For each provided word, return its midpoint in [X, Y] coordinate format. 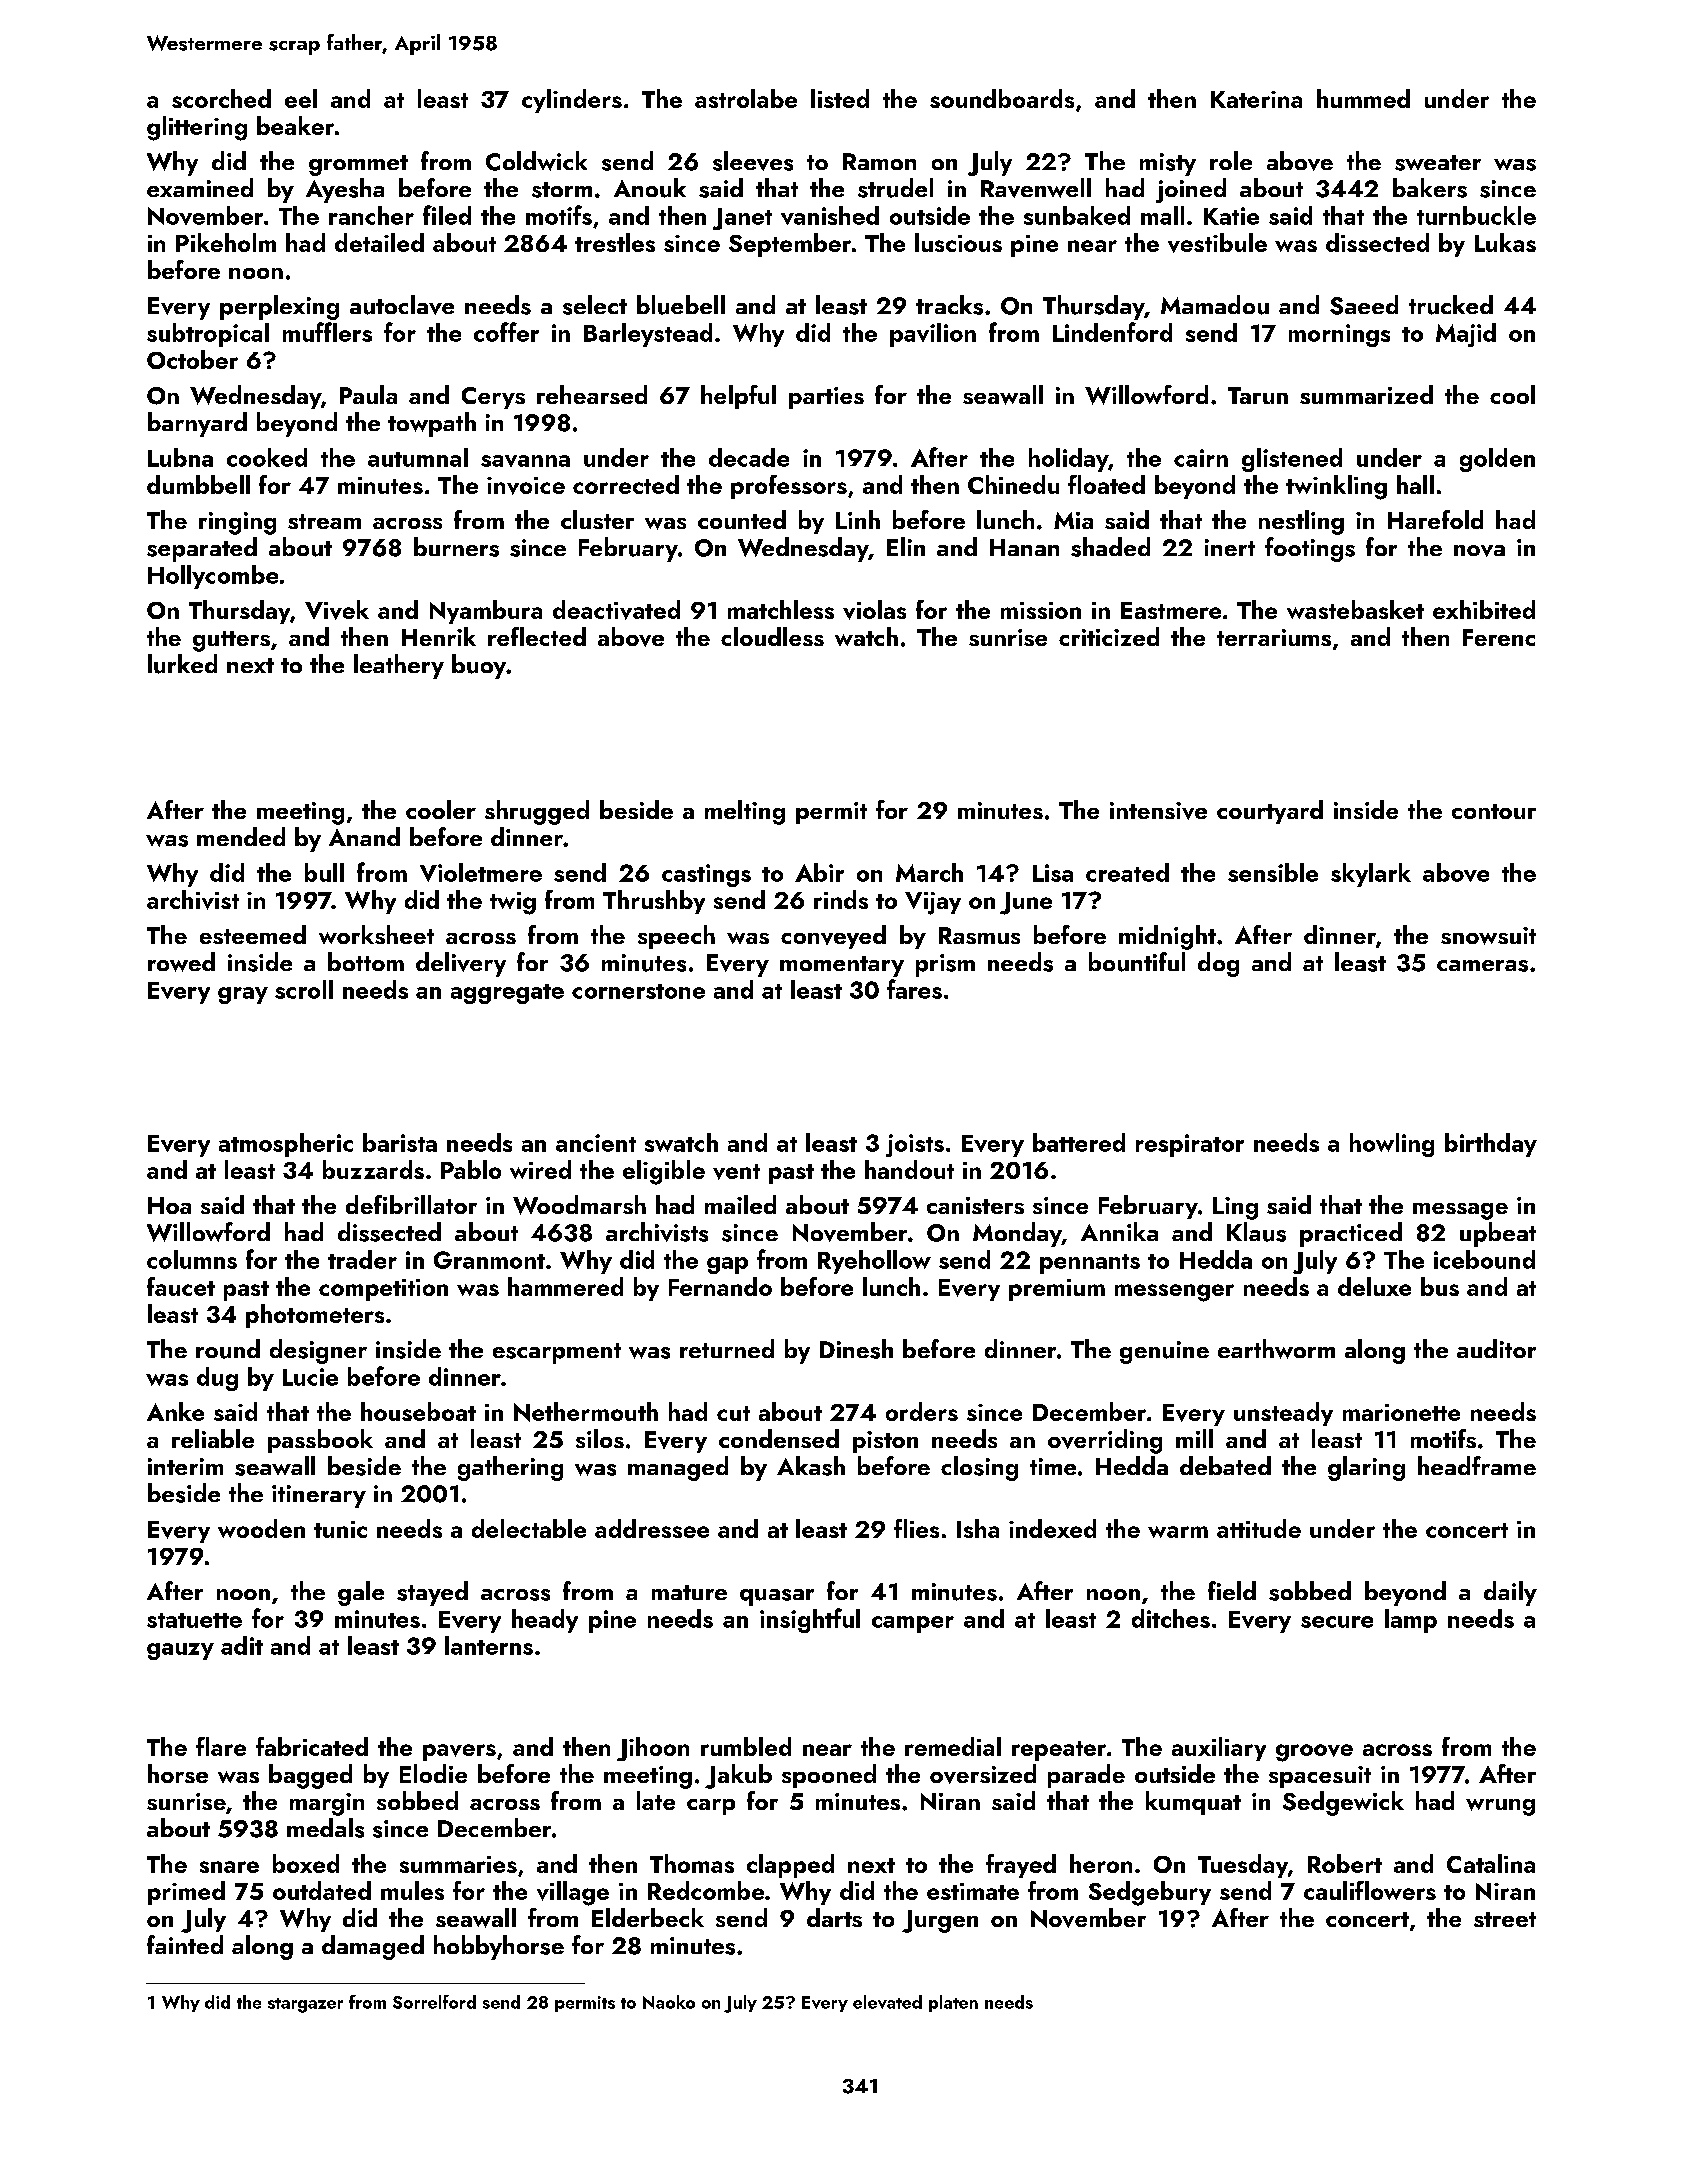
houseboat [418, 1411]
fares [914, 989]
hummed [1363, 98]
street [1505, 1919]
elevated [887, 2002]
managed [678, 1468]
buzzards [373, 1169]
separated [202, 549]
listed [840, 98]
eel [301, 98]
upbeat [1498, 1234]
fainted [185, 1944]
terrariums [1274, 637]
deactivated [616, 610]
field [1232, 1590]
